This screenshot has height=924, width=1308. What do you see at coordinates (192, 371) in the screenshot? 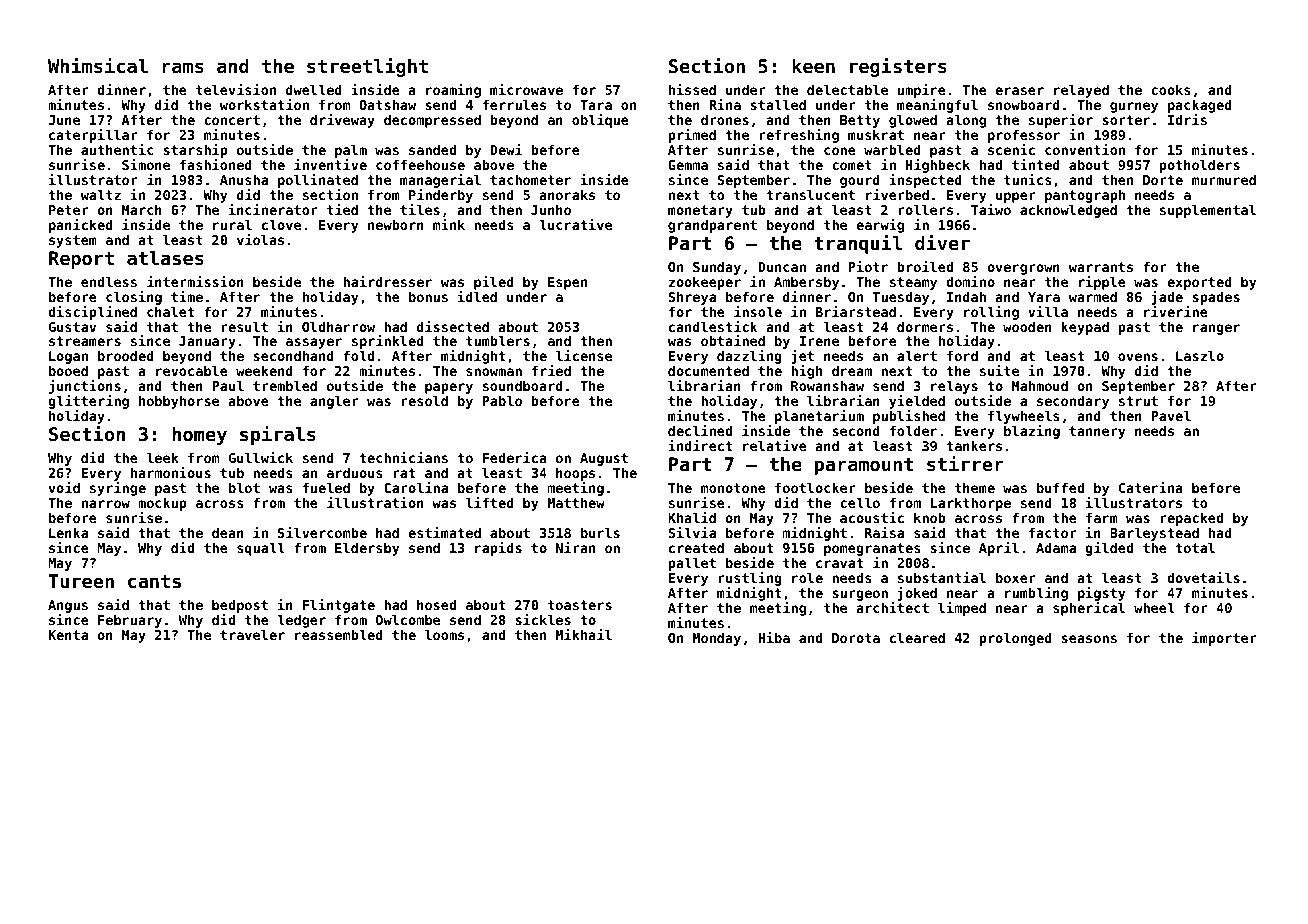
I see `revocable` at bounding box center [192, 371].
